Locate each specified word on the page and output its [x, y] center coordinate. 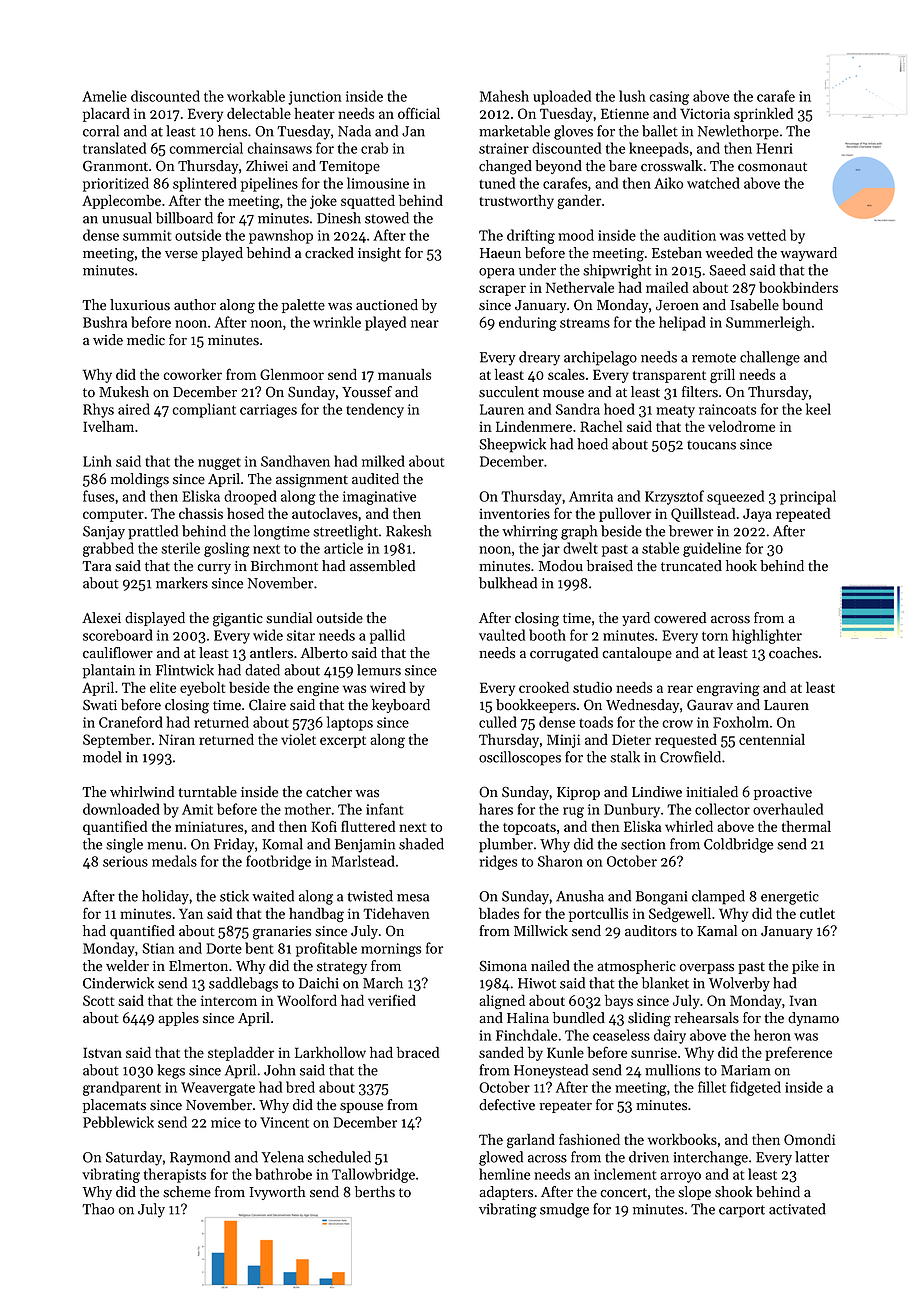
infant [384, 809]
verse [181, 255]
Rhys [98, 410]
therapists [175, 1175]
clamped [718, 897]
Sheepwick [512, 445]
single [124, 845]
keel [818, 409]
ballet [660, 131]
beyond [558, 167]
